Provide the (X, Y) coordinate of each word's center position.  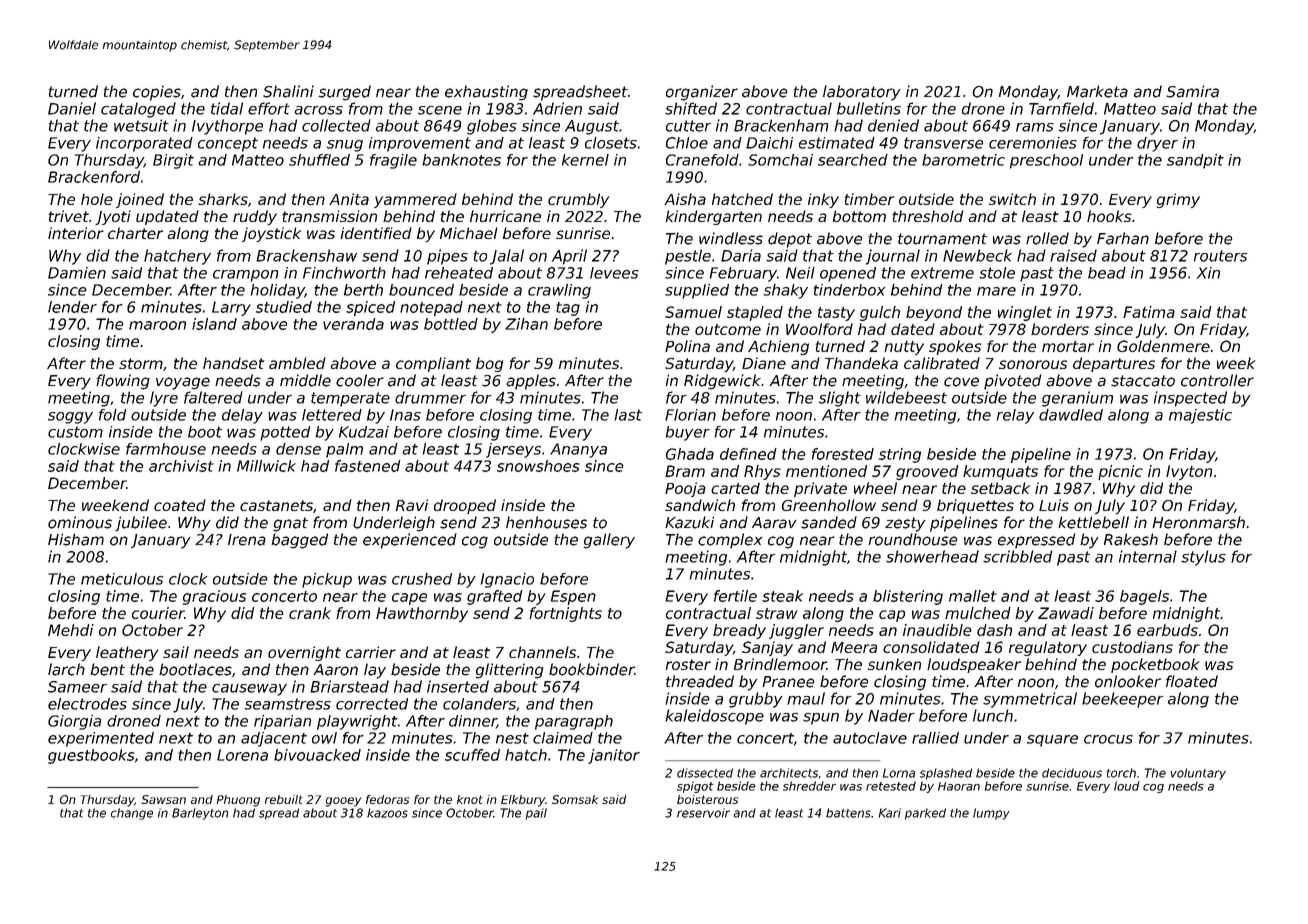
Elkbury (523, 801)
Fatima (1149, 312)
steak (782, 596)
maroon (157, 325)
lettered (332, 415)
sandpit (1195, 161)
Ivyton (1189, 472)
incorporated (144, 144)
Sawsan (163, 799)
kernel (585, 160)
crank (310, 613)
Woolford (819, 329)
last (628, 415)
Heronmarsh (1199, 522)
